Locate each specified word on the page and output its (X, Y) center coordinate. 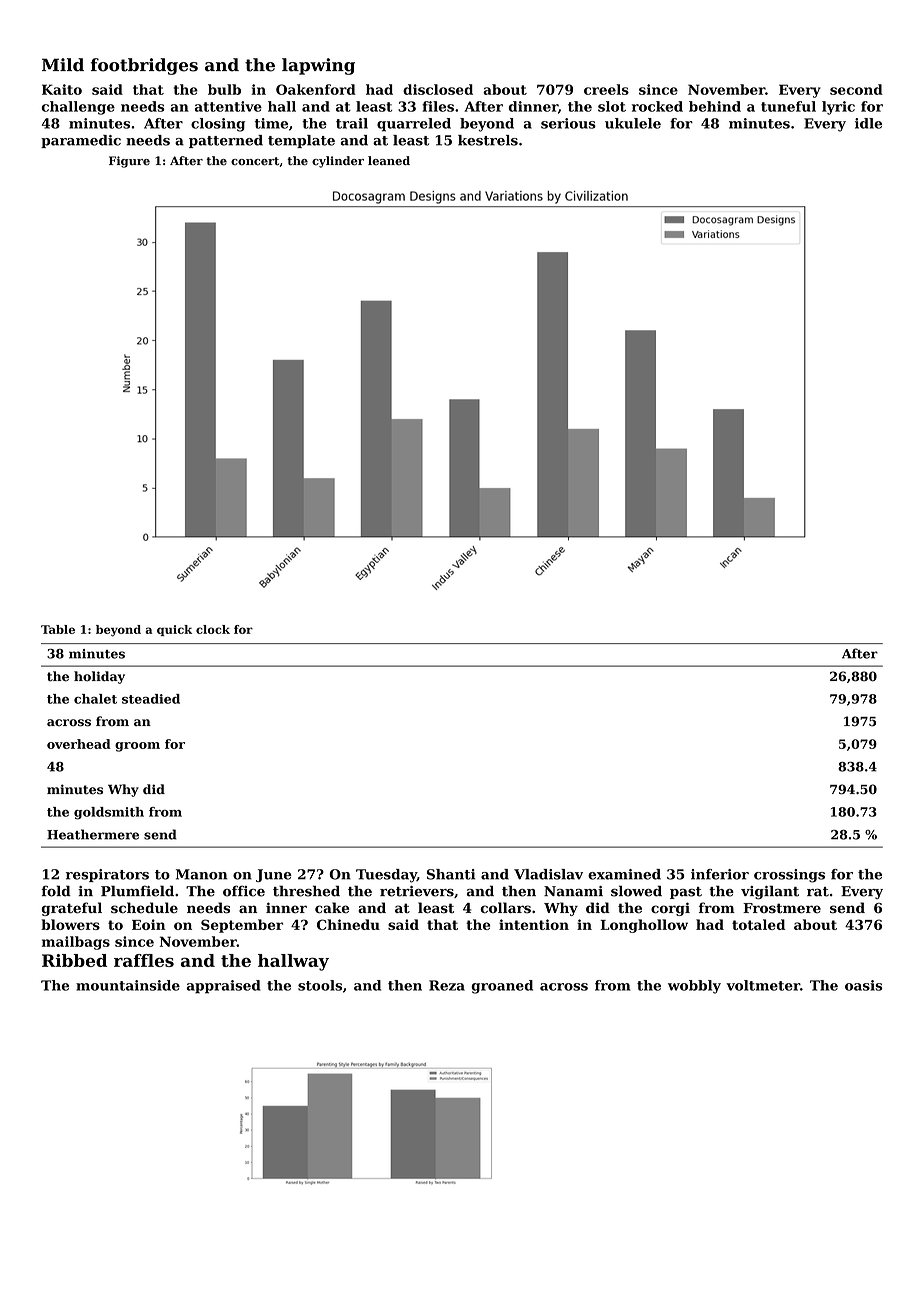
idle (868, 123)
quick (174, 630)
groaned (502, 987)
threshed (306, 891)
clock (213, 629)
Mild (63, 65)
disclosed (438, 89)
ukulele (633, 123)
